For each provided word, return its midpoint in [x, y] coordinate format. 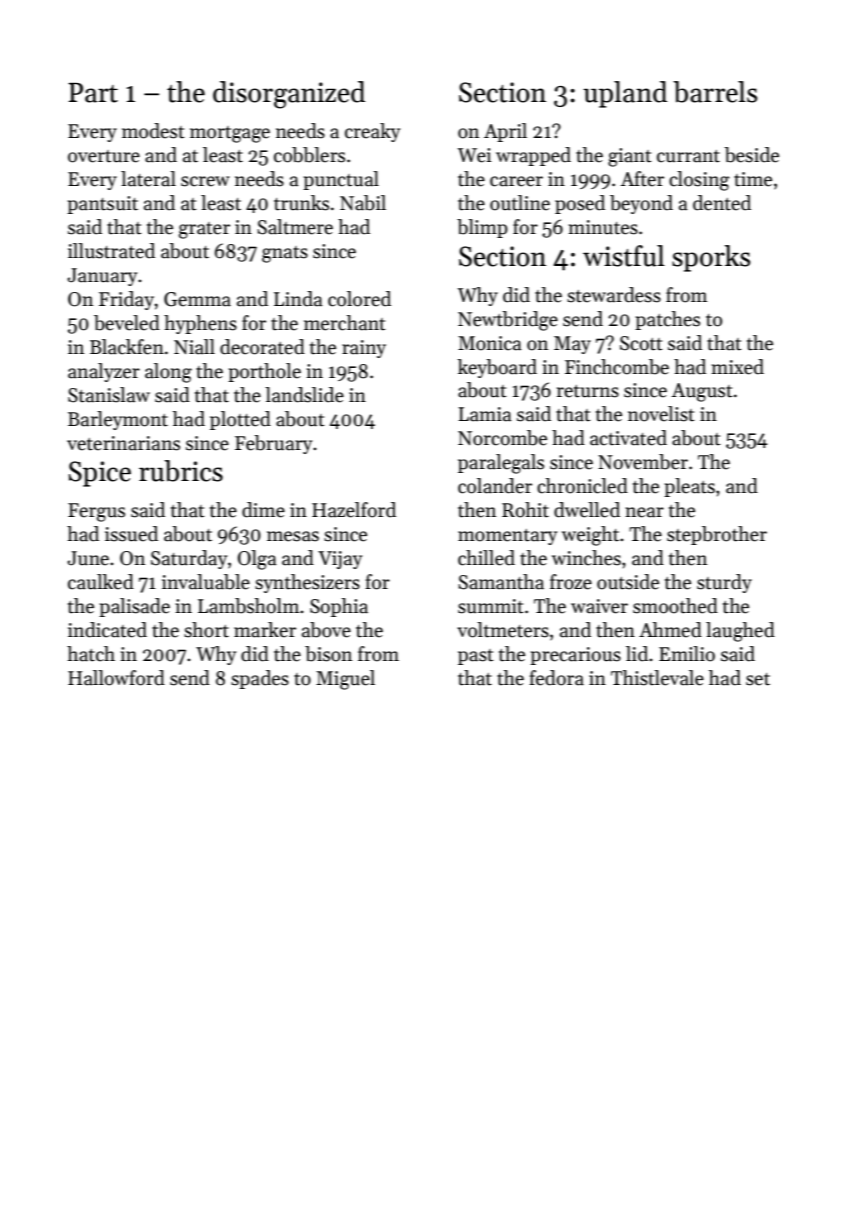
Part [93, 93]
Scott [641, 343]
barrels [715, 92]
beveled [127, 323]
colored [359, 299]
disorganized [289, 95]
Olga [257, 560]
